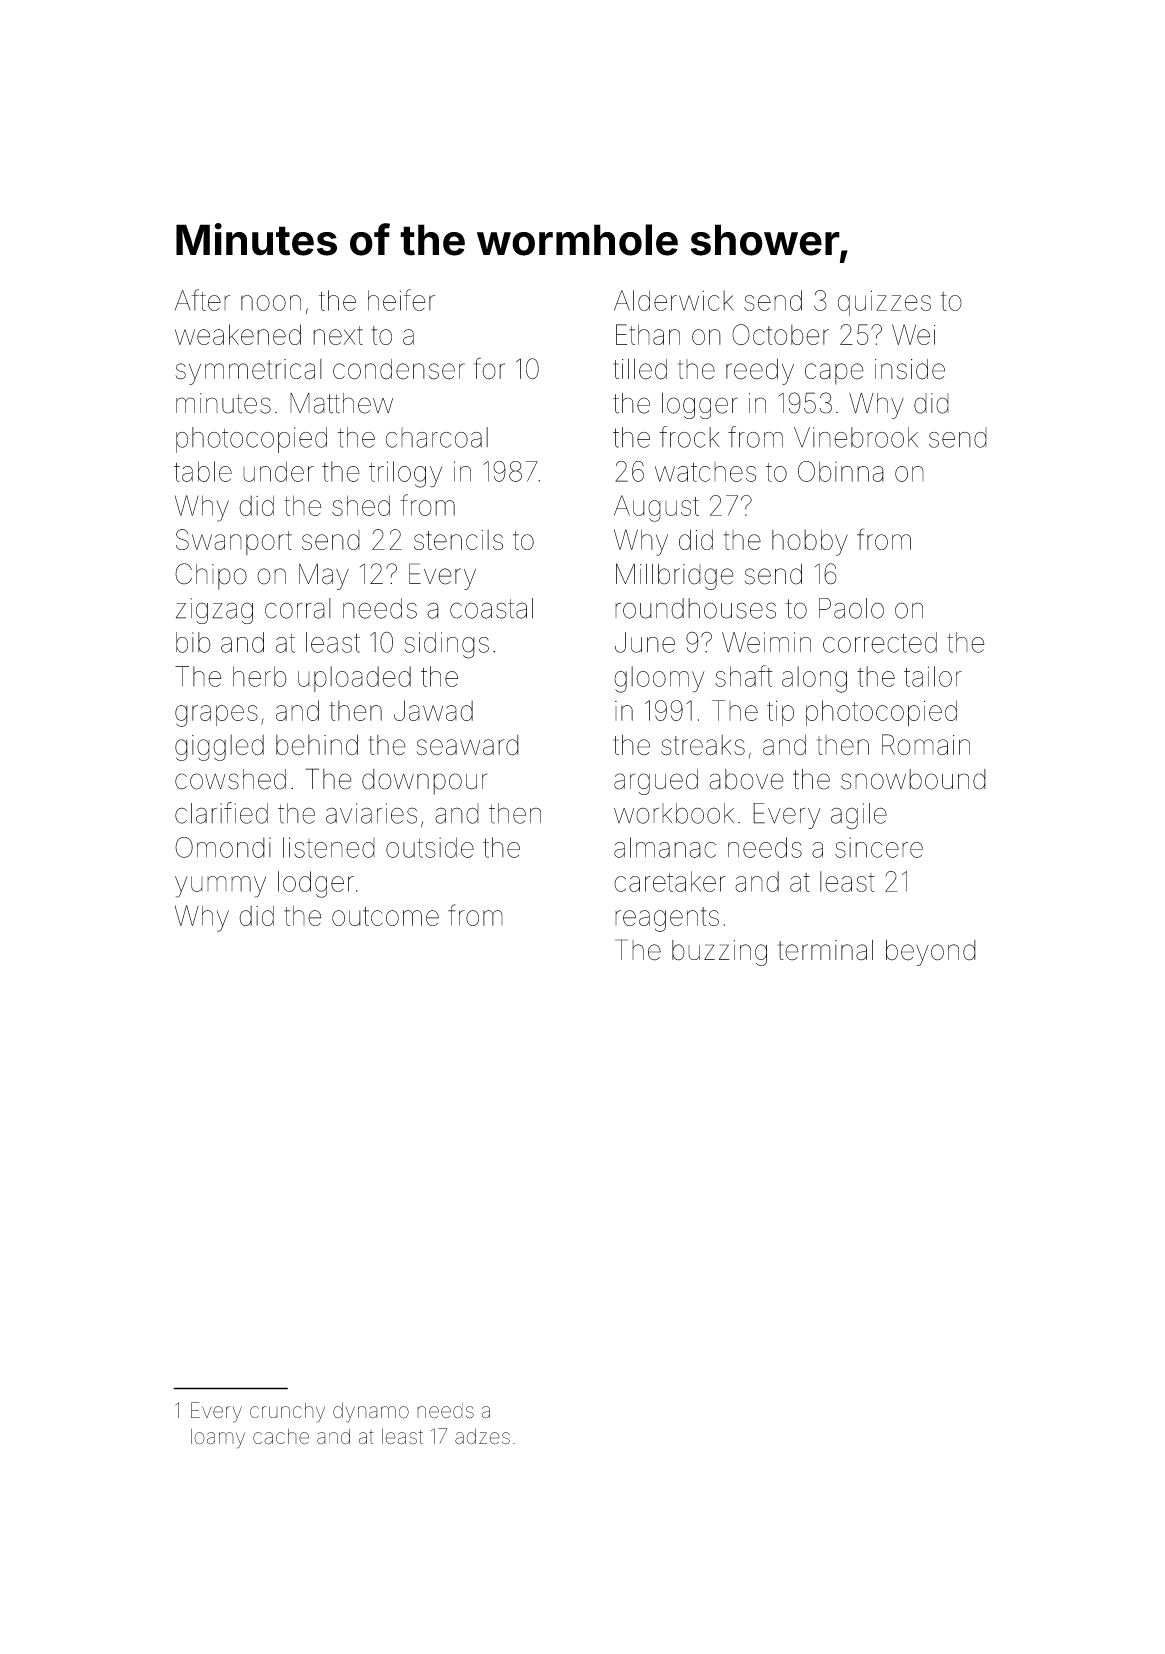 This screenshot has width=1165, height=1654. What do you see at coordinates (482, 1436) in the screenshot?
I see `adzes` at bounding box center [482, 1436].
